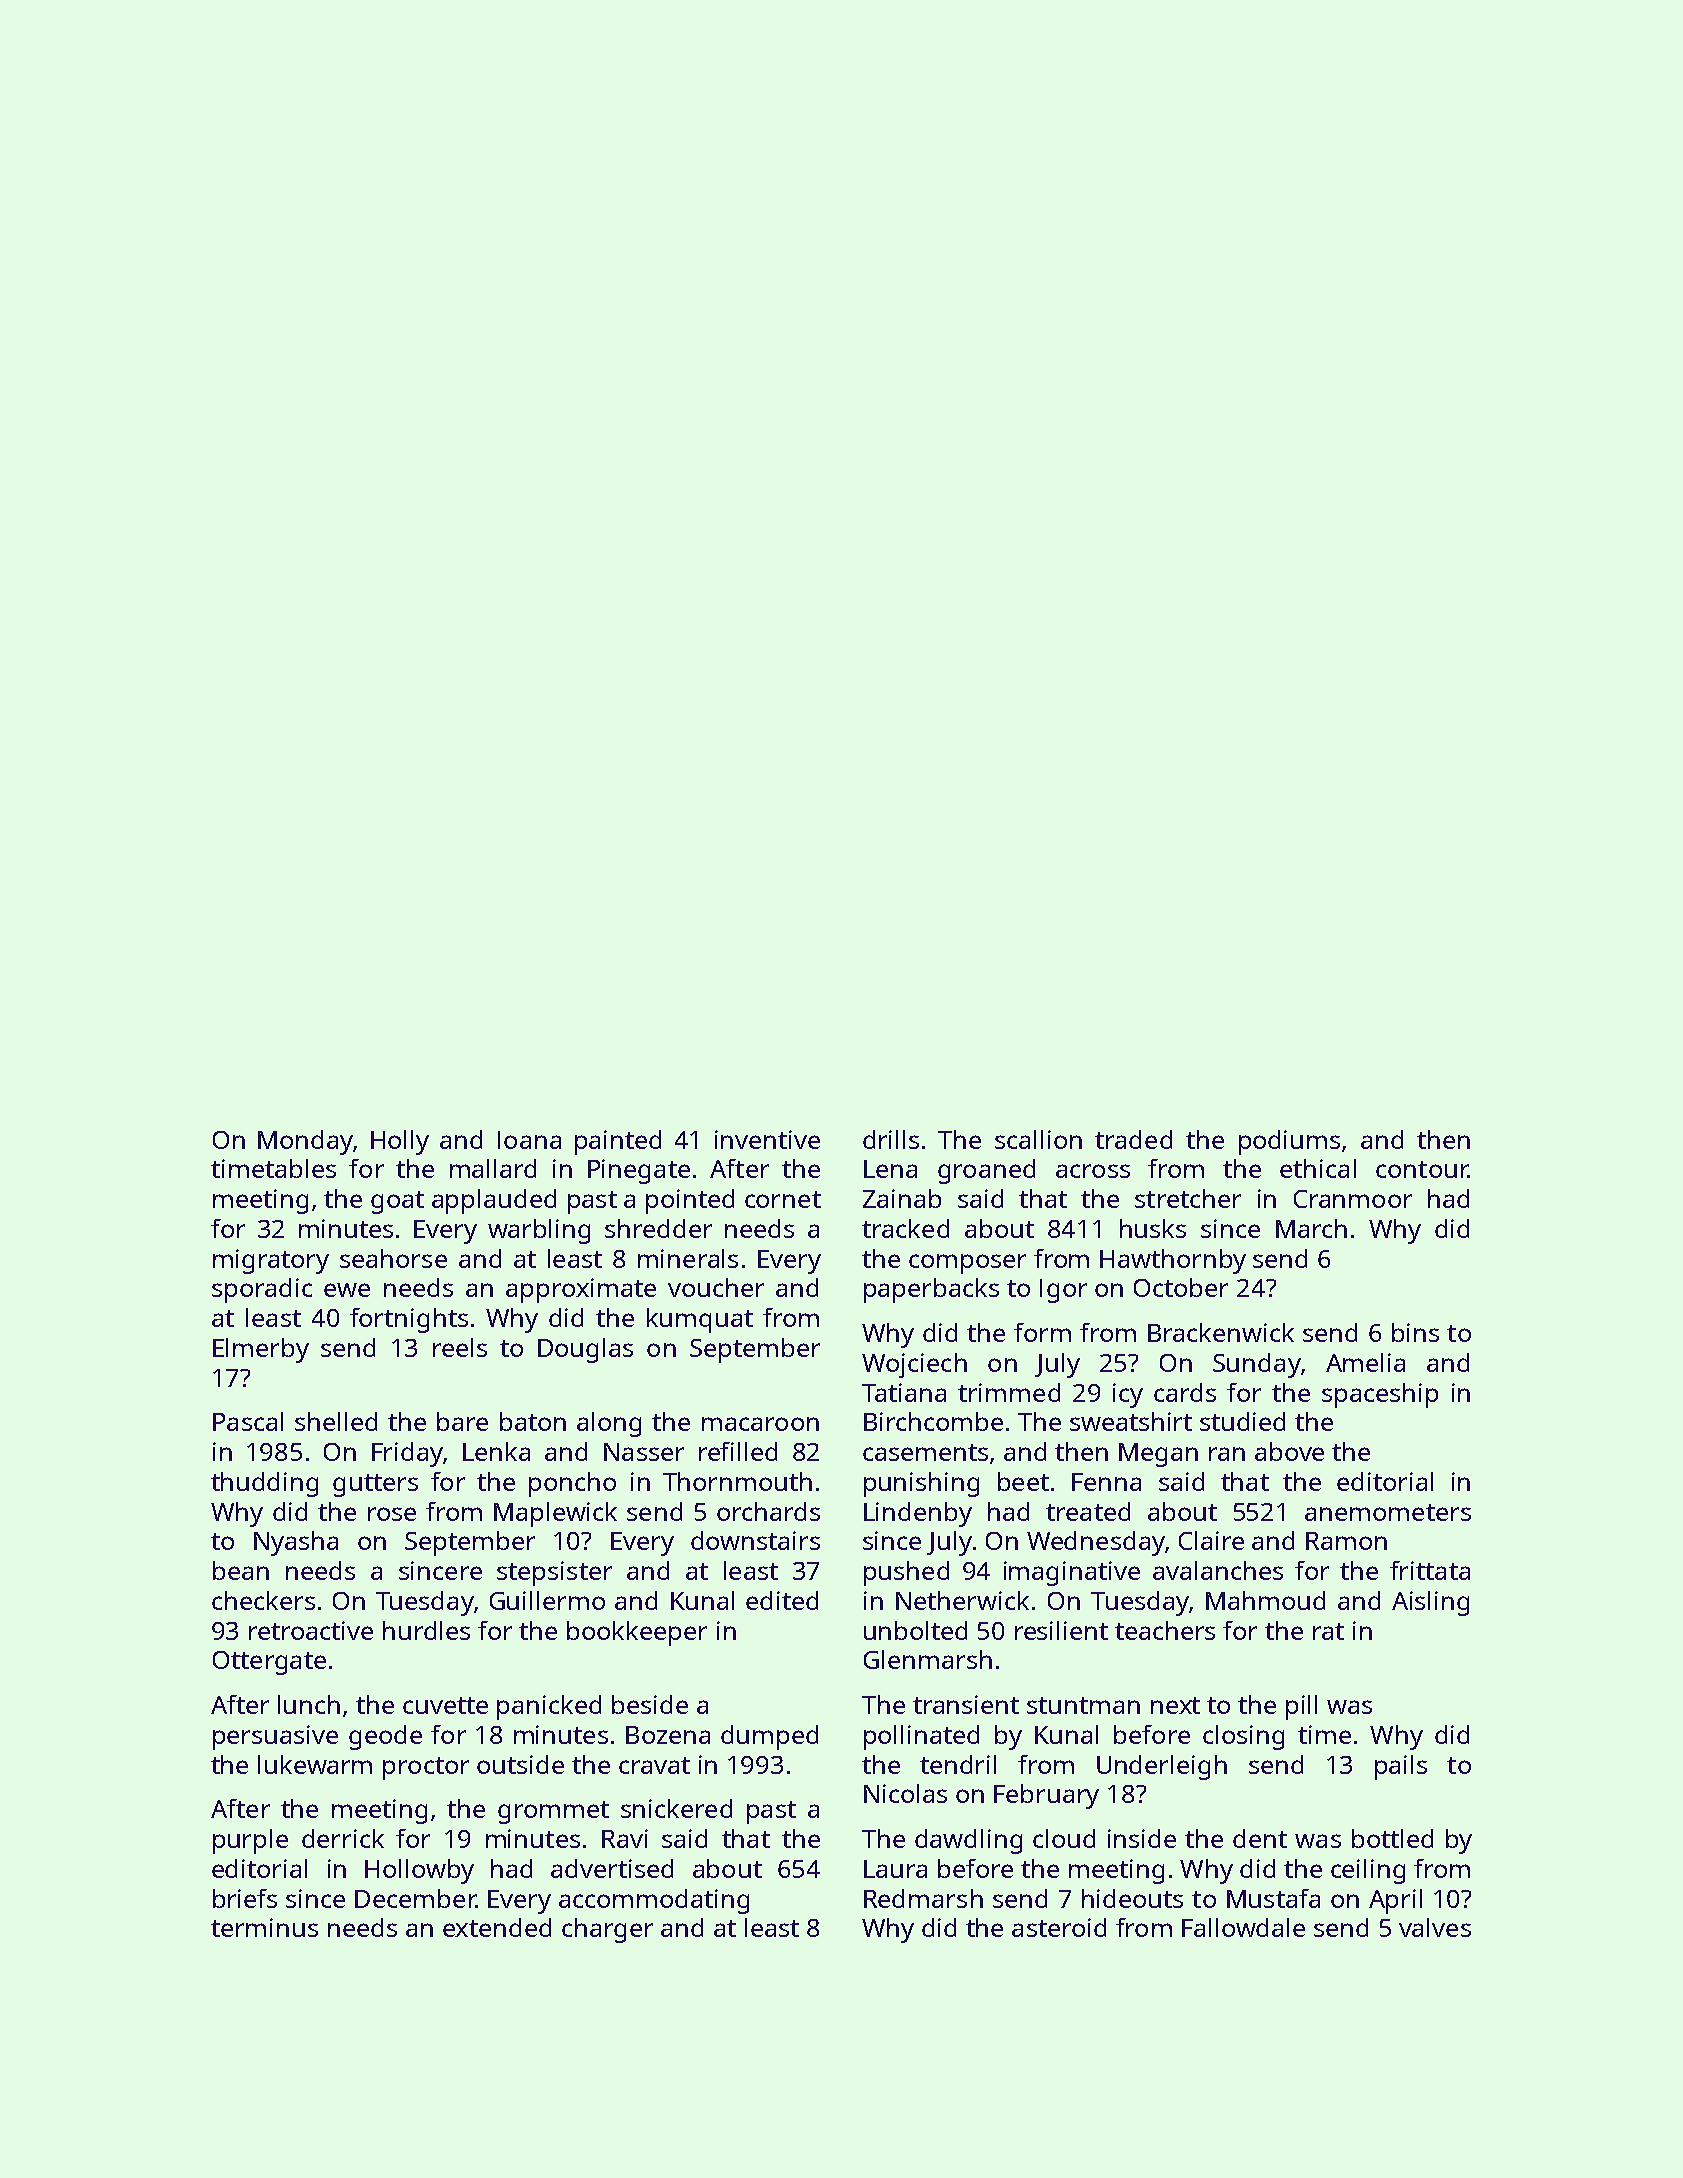  I want to click on applauded, so click(494, 1201).
